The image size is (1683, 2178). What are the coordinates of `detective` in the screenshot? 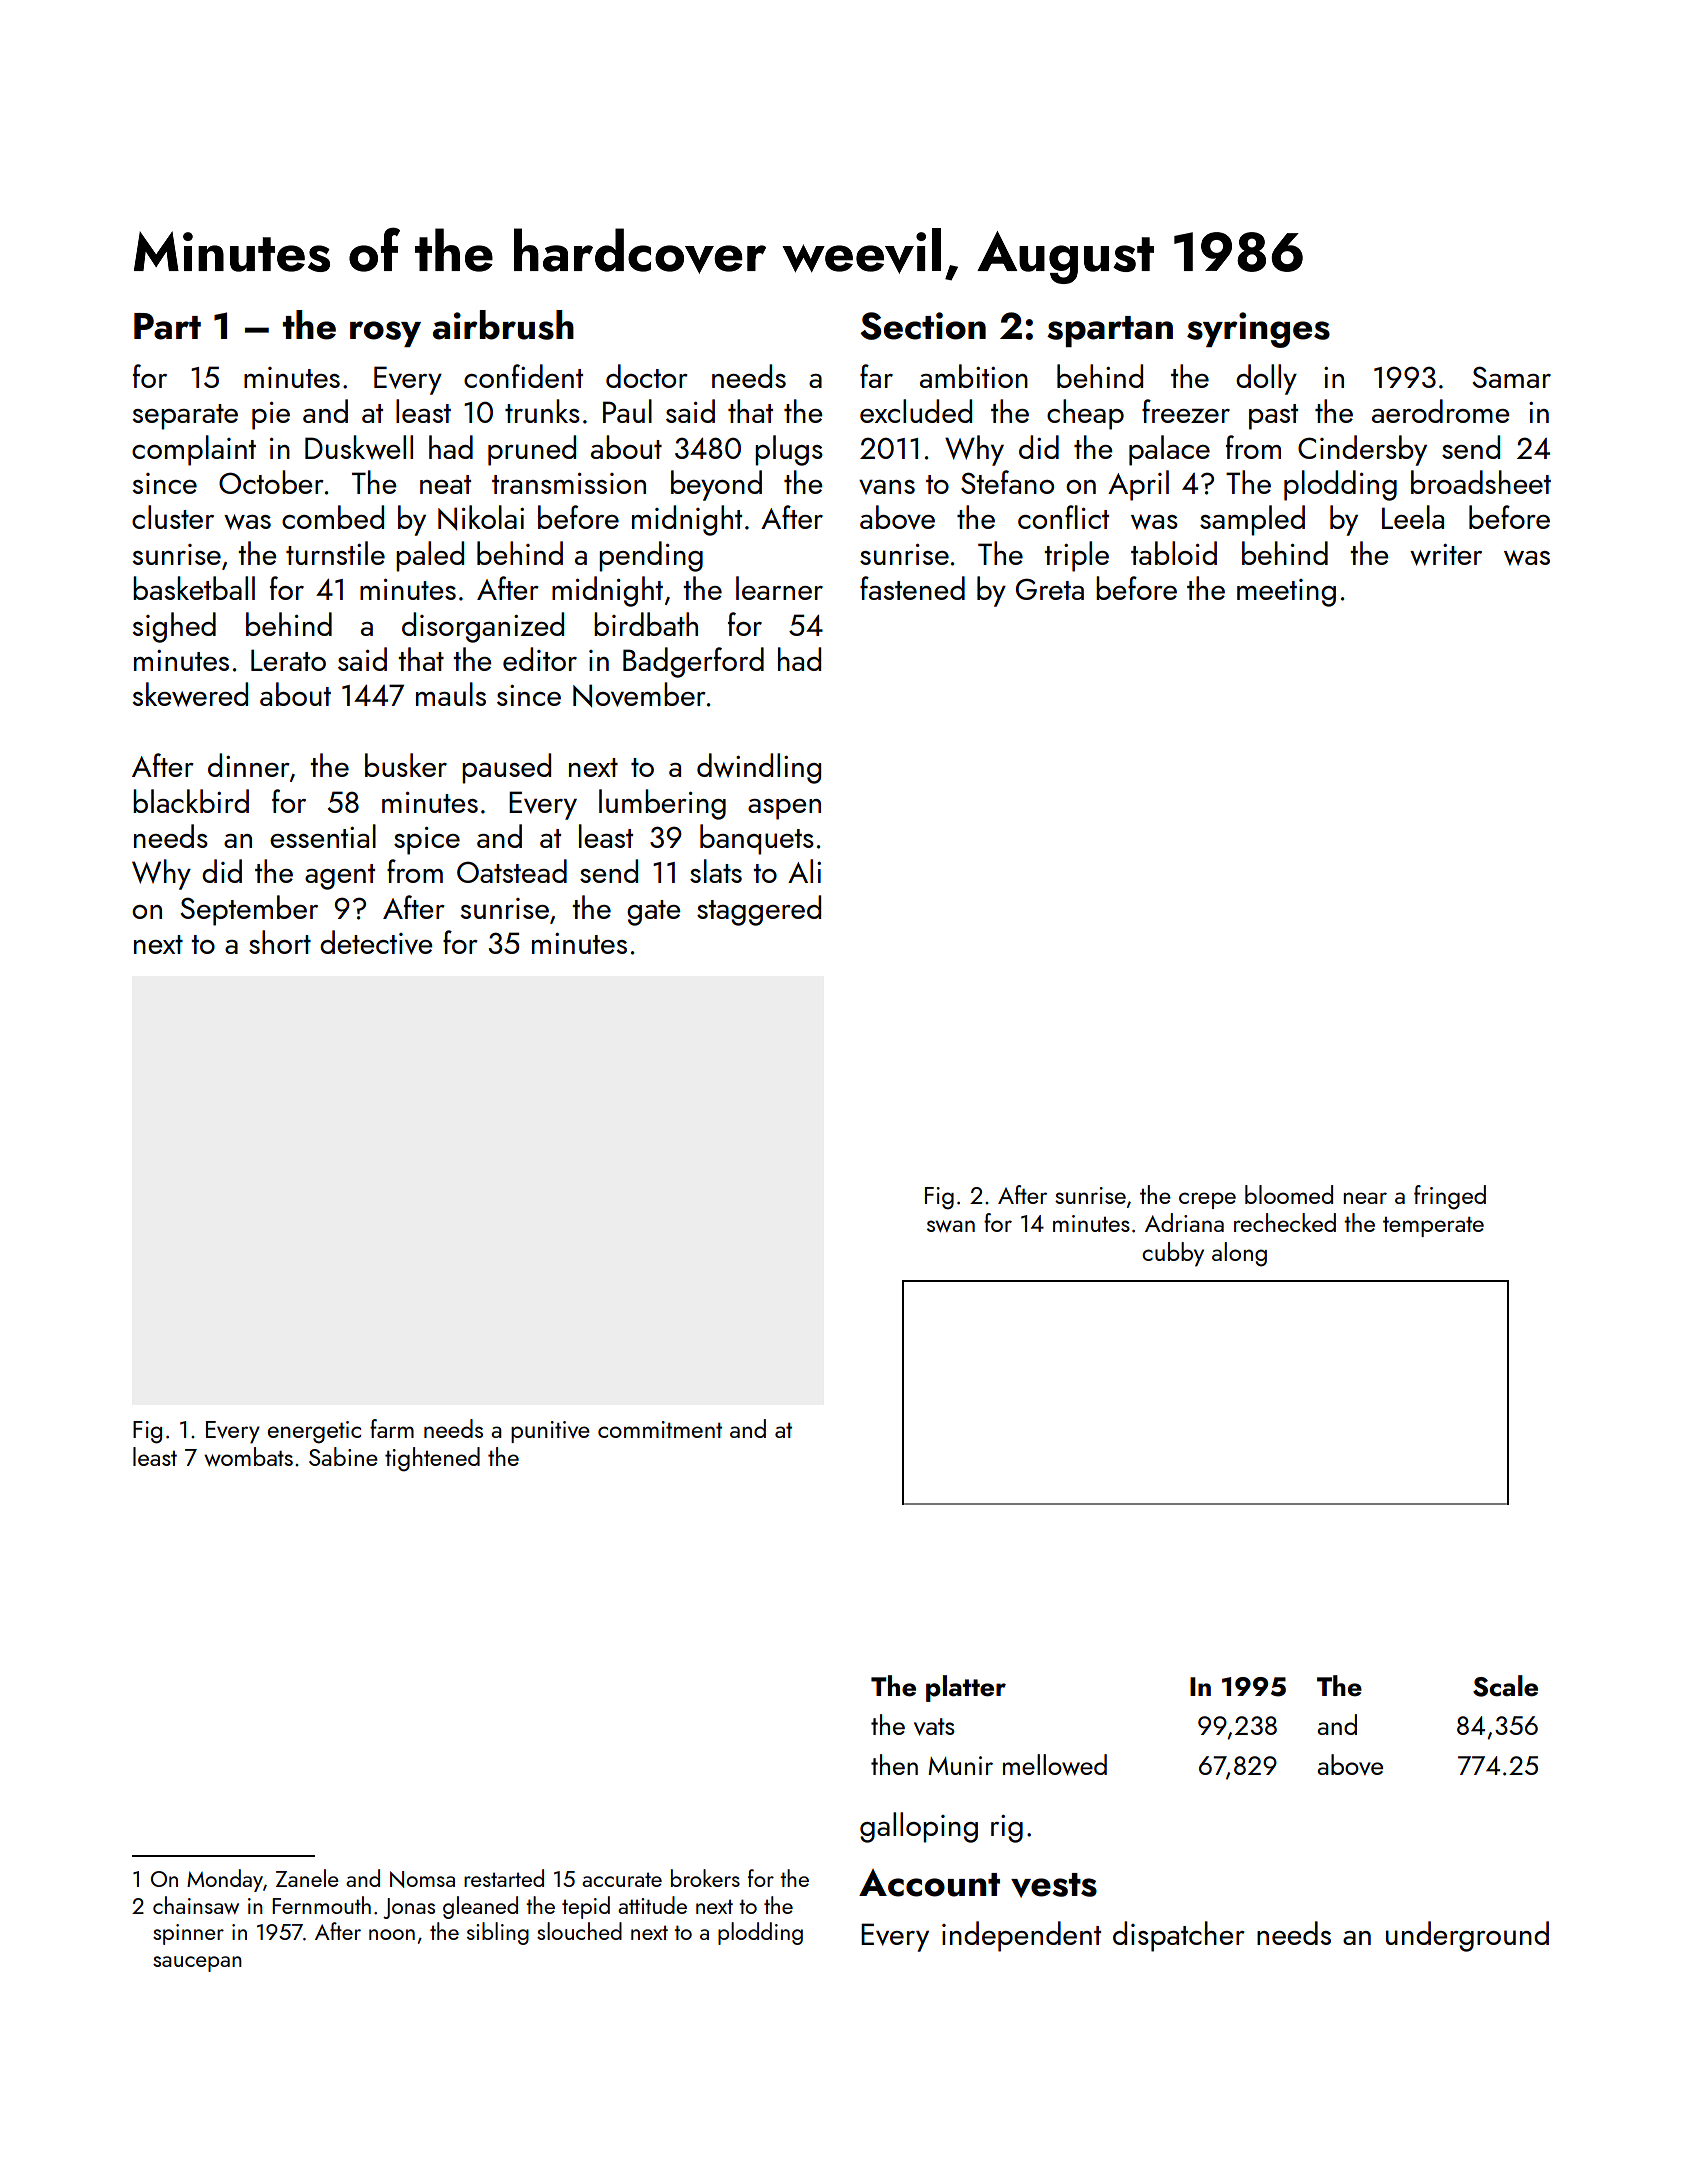 It's located at (376, 942).
